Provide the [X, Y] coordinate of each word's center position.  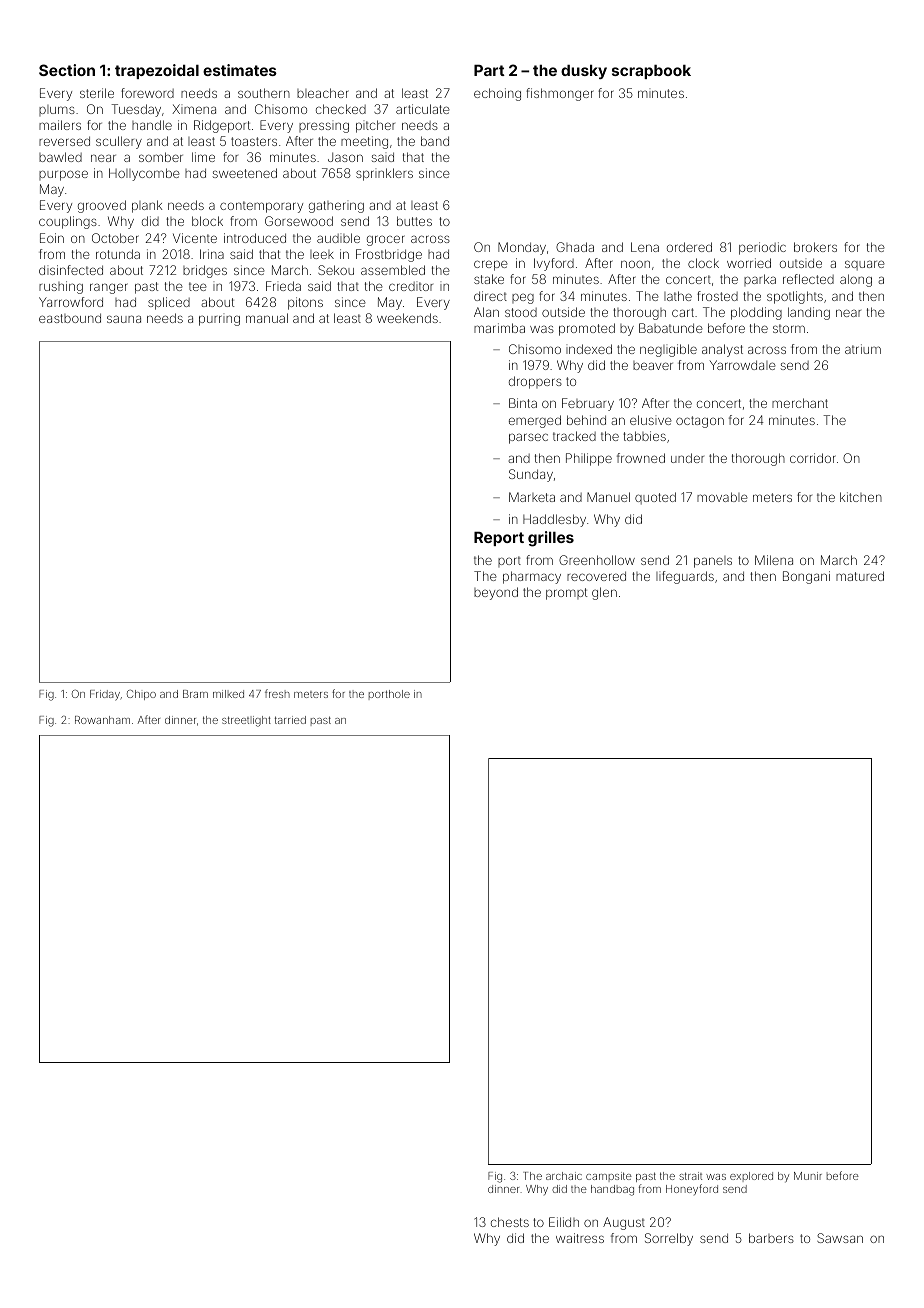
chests [510, 1222]
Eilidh [564, 1222]
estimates [240, 70]
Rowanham [102, 720]
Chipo [141, 695]
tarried [290, 720]
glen [604, 593]
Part [489, 70]
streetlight [246, 721]
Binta [523, 403]
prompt [566, 594]
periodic [762, 248]
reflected [808, 279]
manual [267, 318]
